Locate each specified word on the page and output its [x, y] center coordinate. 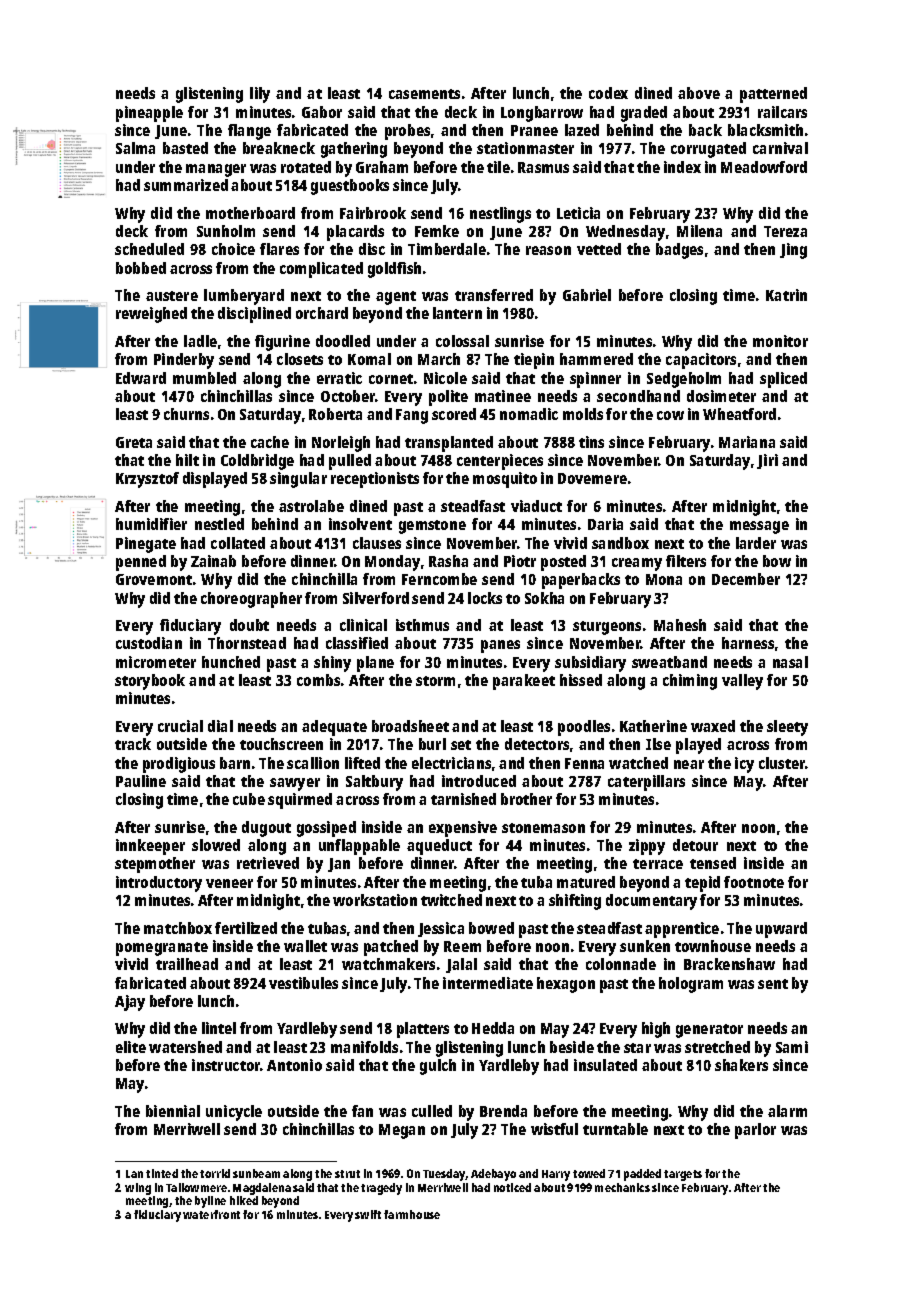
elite [131, 1047]
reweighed [151, 315]
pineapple [149, 114]
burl [432, 744]
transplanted [449, 444]
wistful [554, 1129]
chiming [690, 682]
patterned [773, 95]
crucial [180, 726]
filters [686, 561]
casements [424, 94]
